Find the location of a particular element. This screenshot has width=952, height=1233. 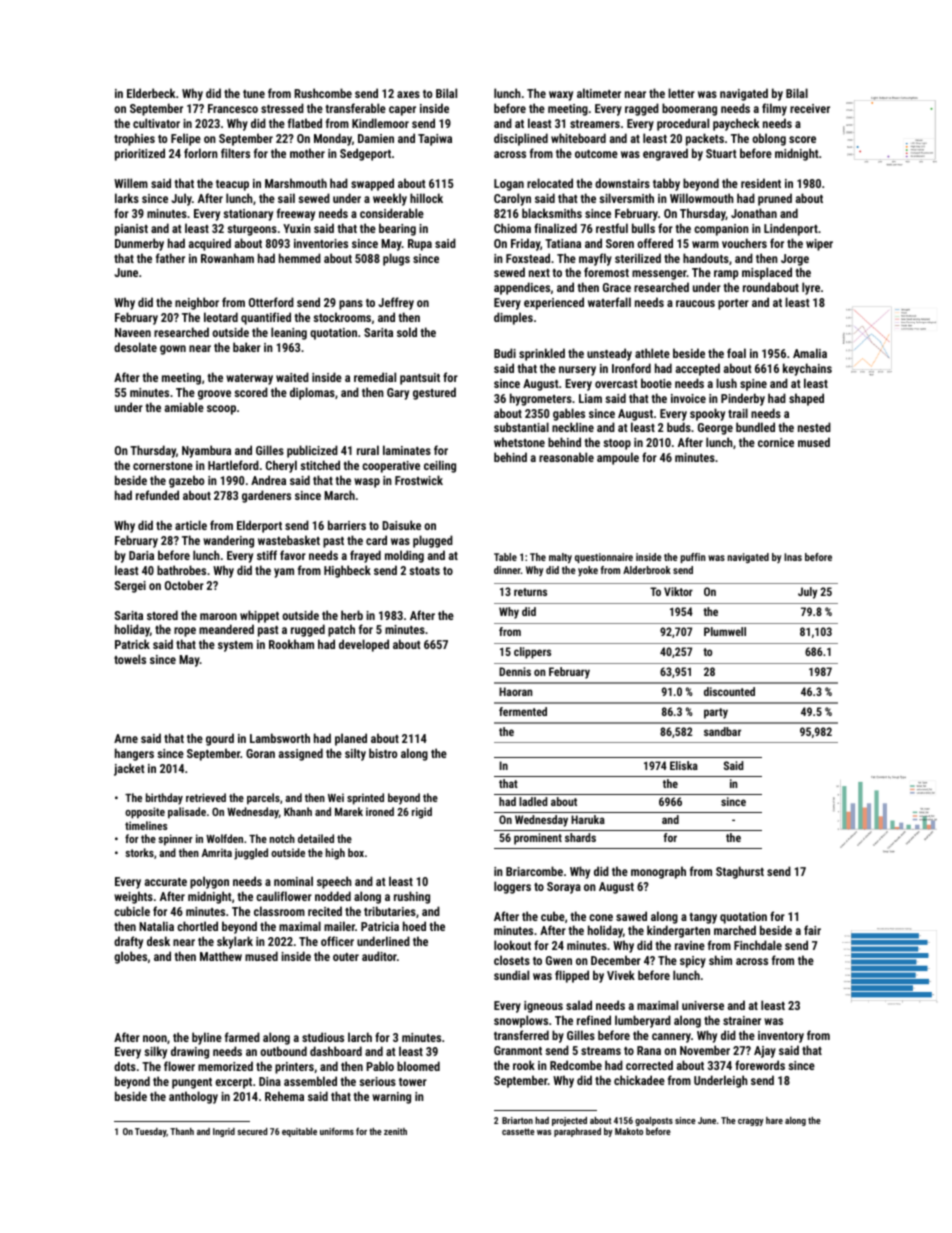

altimeter is located at coordinates (599, 93).
